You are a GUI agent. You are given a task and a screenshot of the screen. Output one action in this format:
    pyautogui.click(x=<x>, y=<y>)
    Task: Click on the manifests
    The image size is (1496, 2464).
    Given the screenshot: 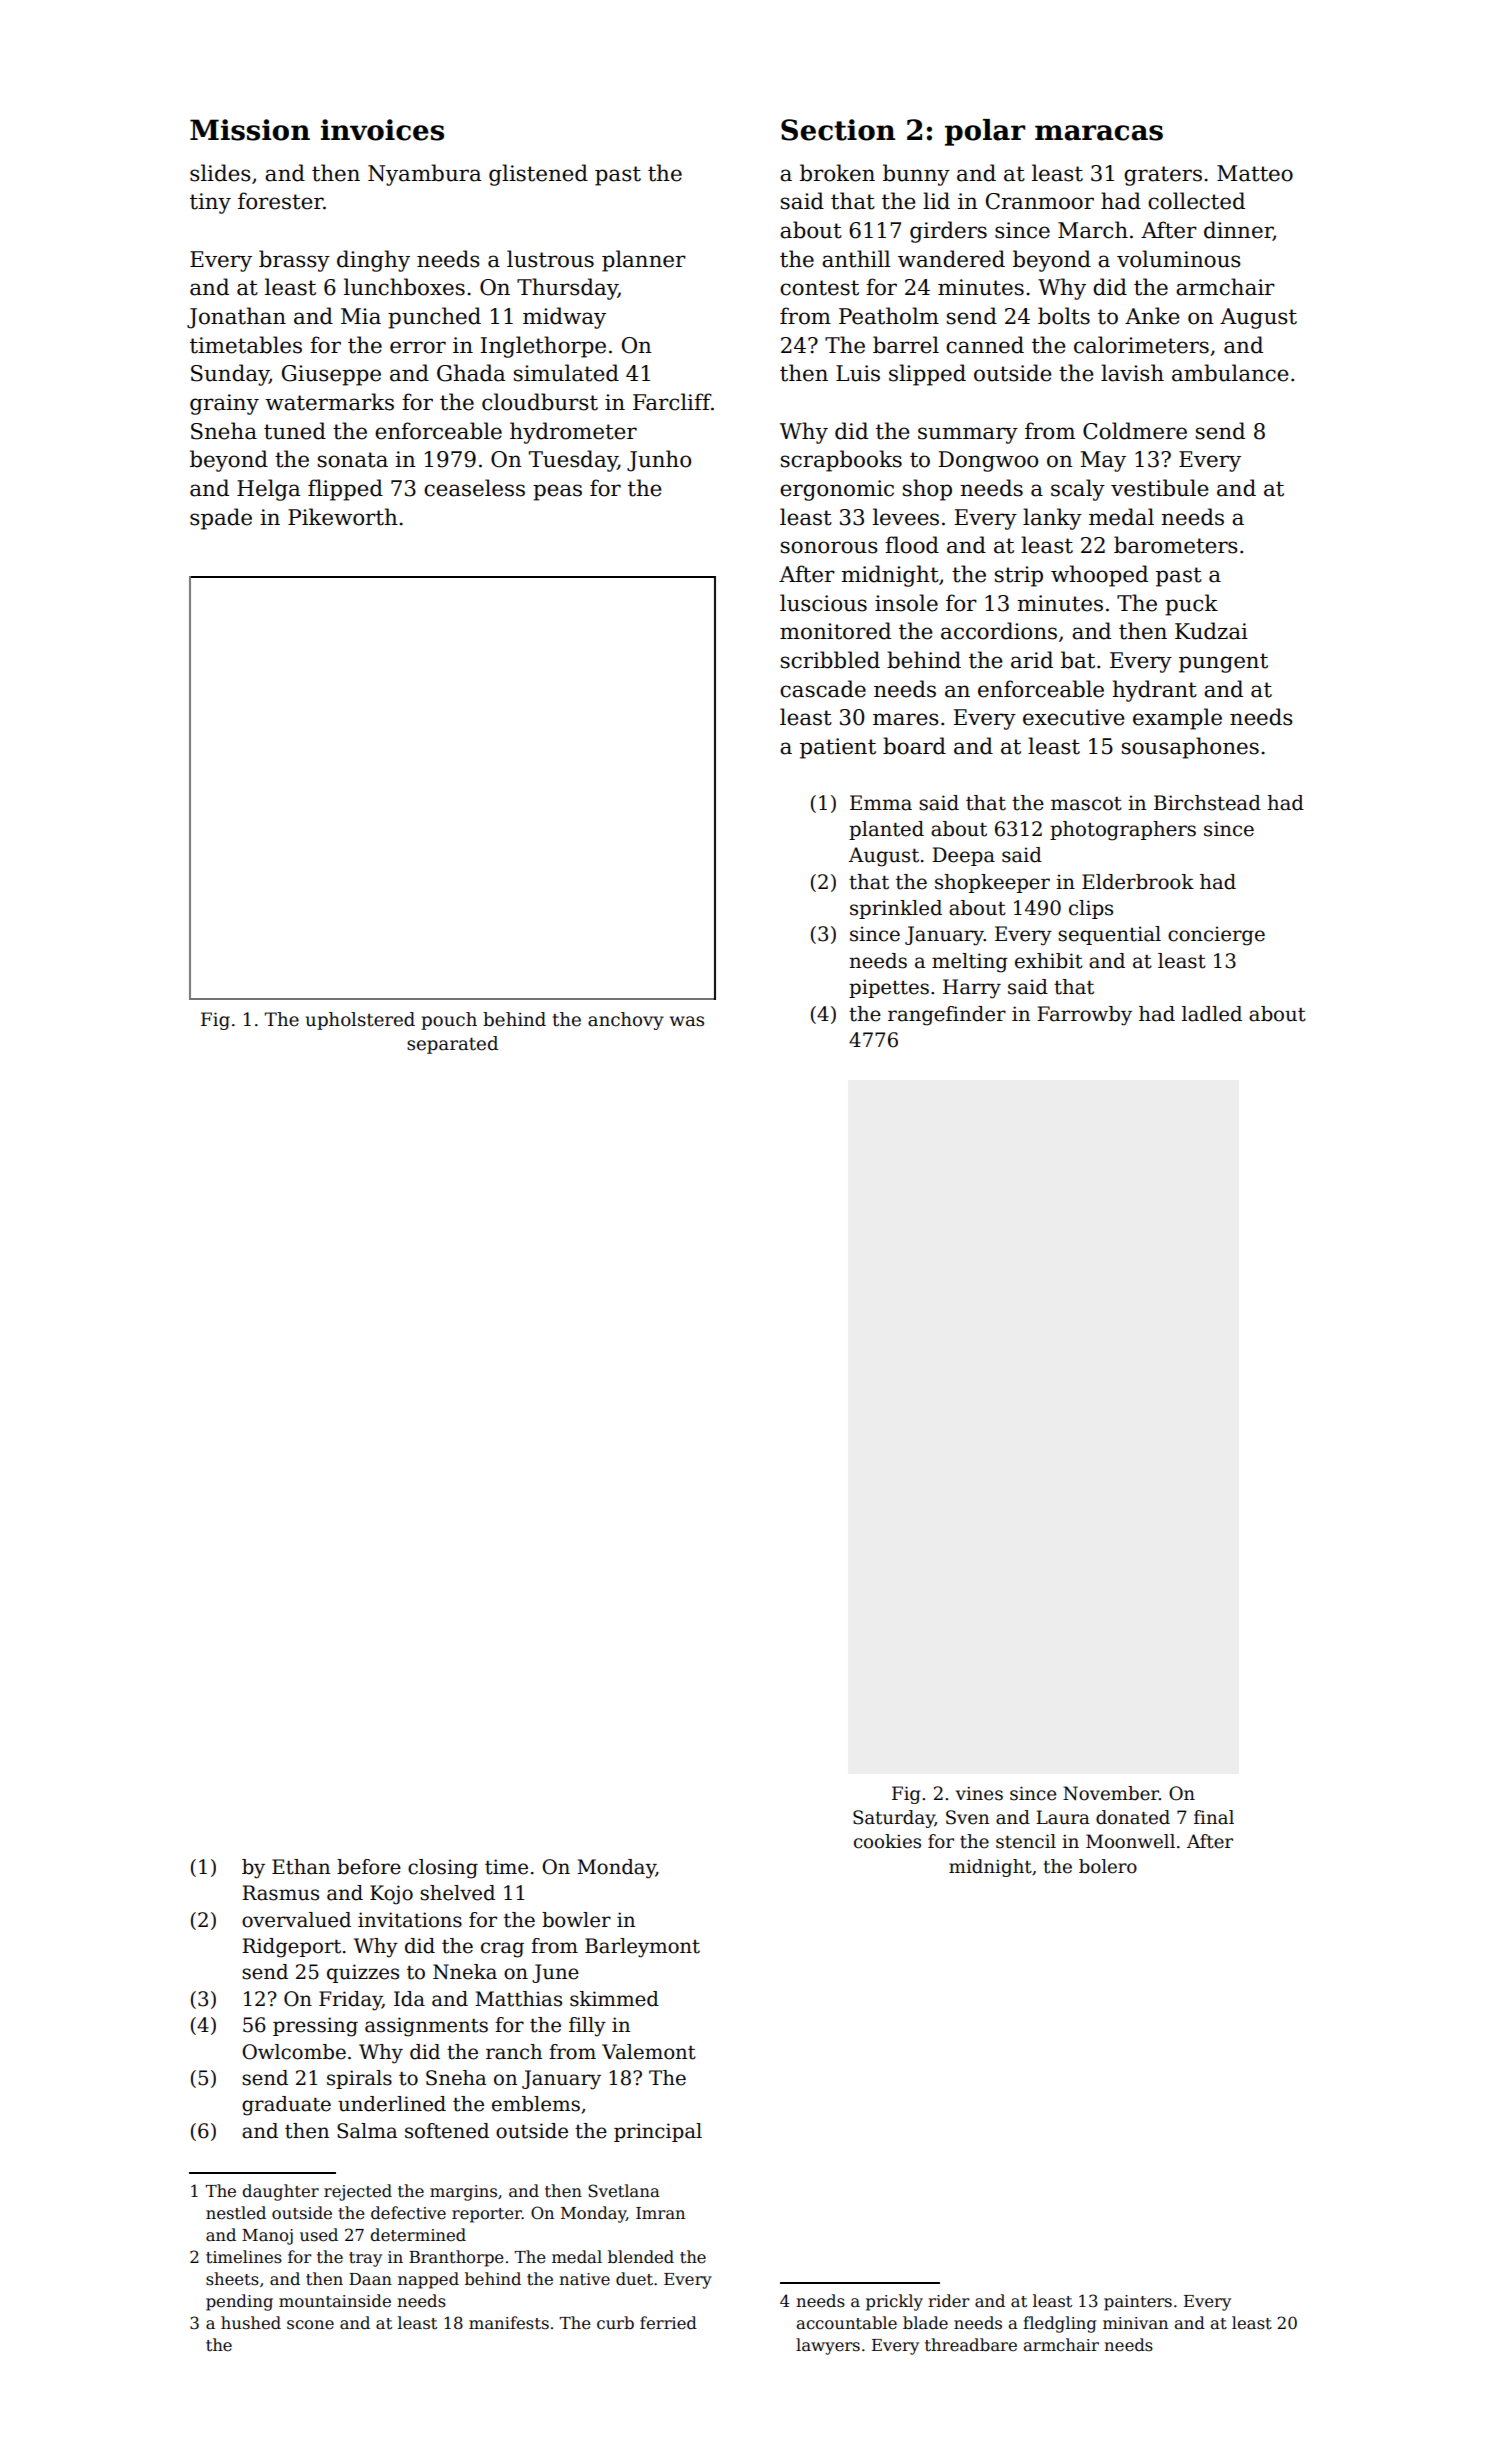 What is the action you would take?
    pyautogui.click(x=509, y=2323)
